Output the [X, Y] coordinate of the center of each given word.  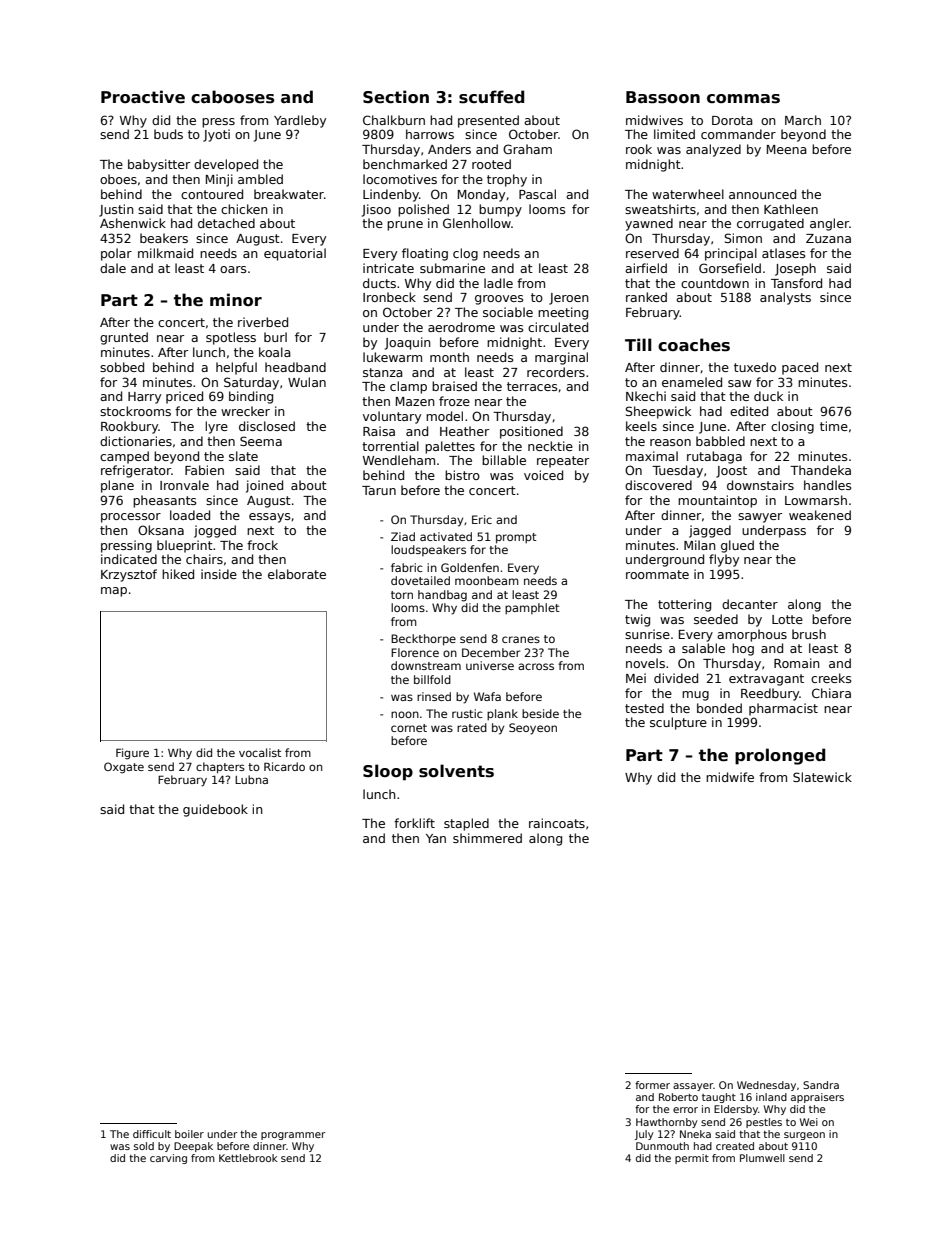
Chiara [831, 693]
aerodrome [461, 327]
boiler [189, 1134]
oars [233, 269]
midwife [730, 777]
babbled [720, 441]
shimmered [487, 838]
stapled [466, 824]
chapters [220, 767]
